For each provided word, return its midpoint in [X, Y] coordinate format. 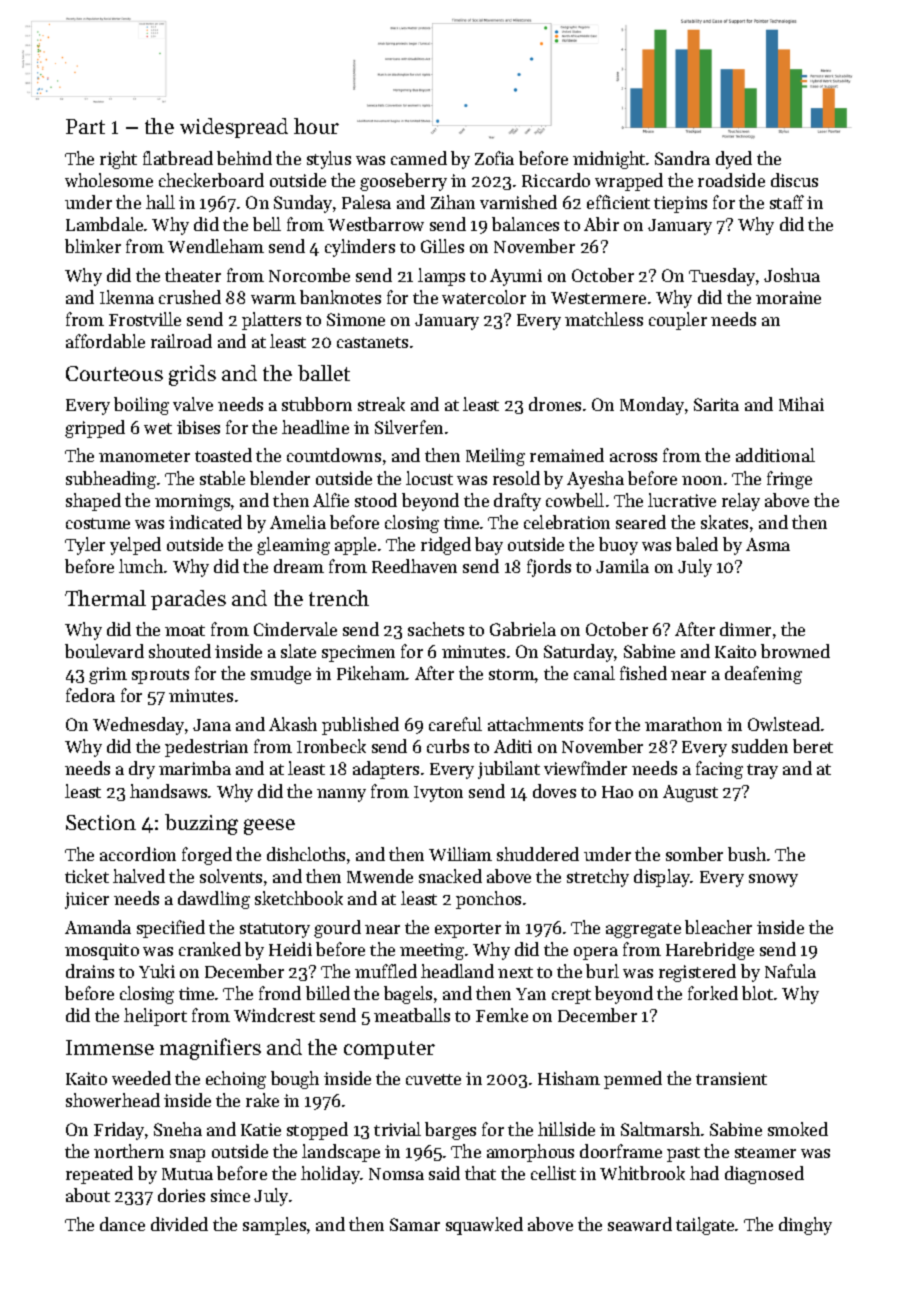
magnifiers [210, 1049]
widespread [234, 128]
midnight [609, 160]
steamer [765, 1152]
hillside [566, 1129]
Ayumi [516, 277]
